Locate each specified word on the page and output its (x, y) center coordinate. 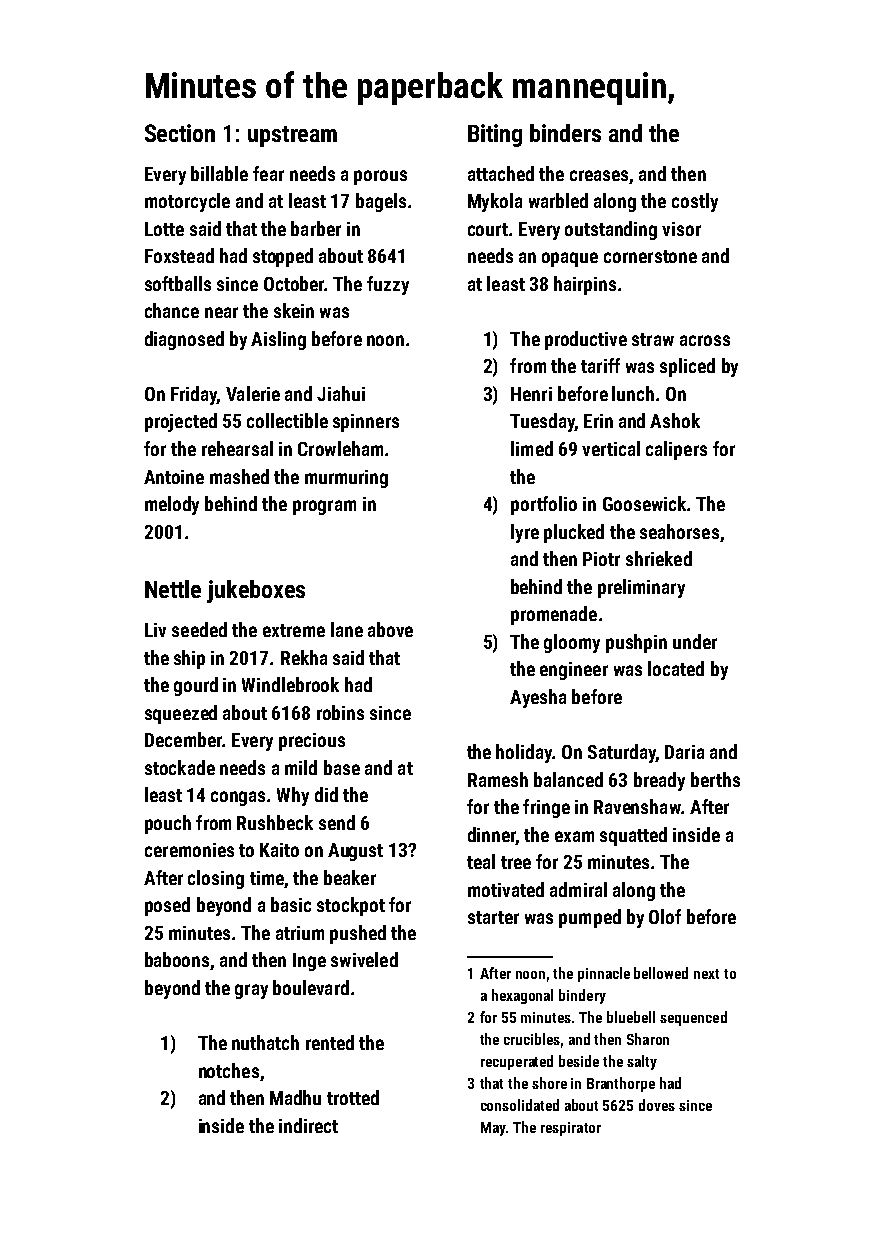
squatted (633, 836)
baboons (177, 959)
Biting (495, 135)
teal (481, 861)
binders (565, 133)
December (183, 739)
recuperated (517, 1062)
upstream (292, 136)
